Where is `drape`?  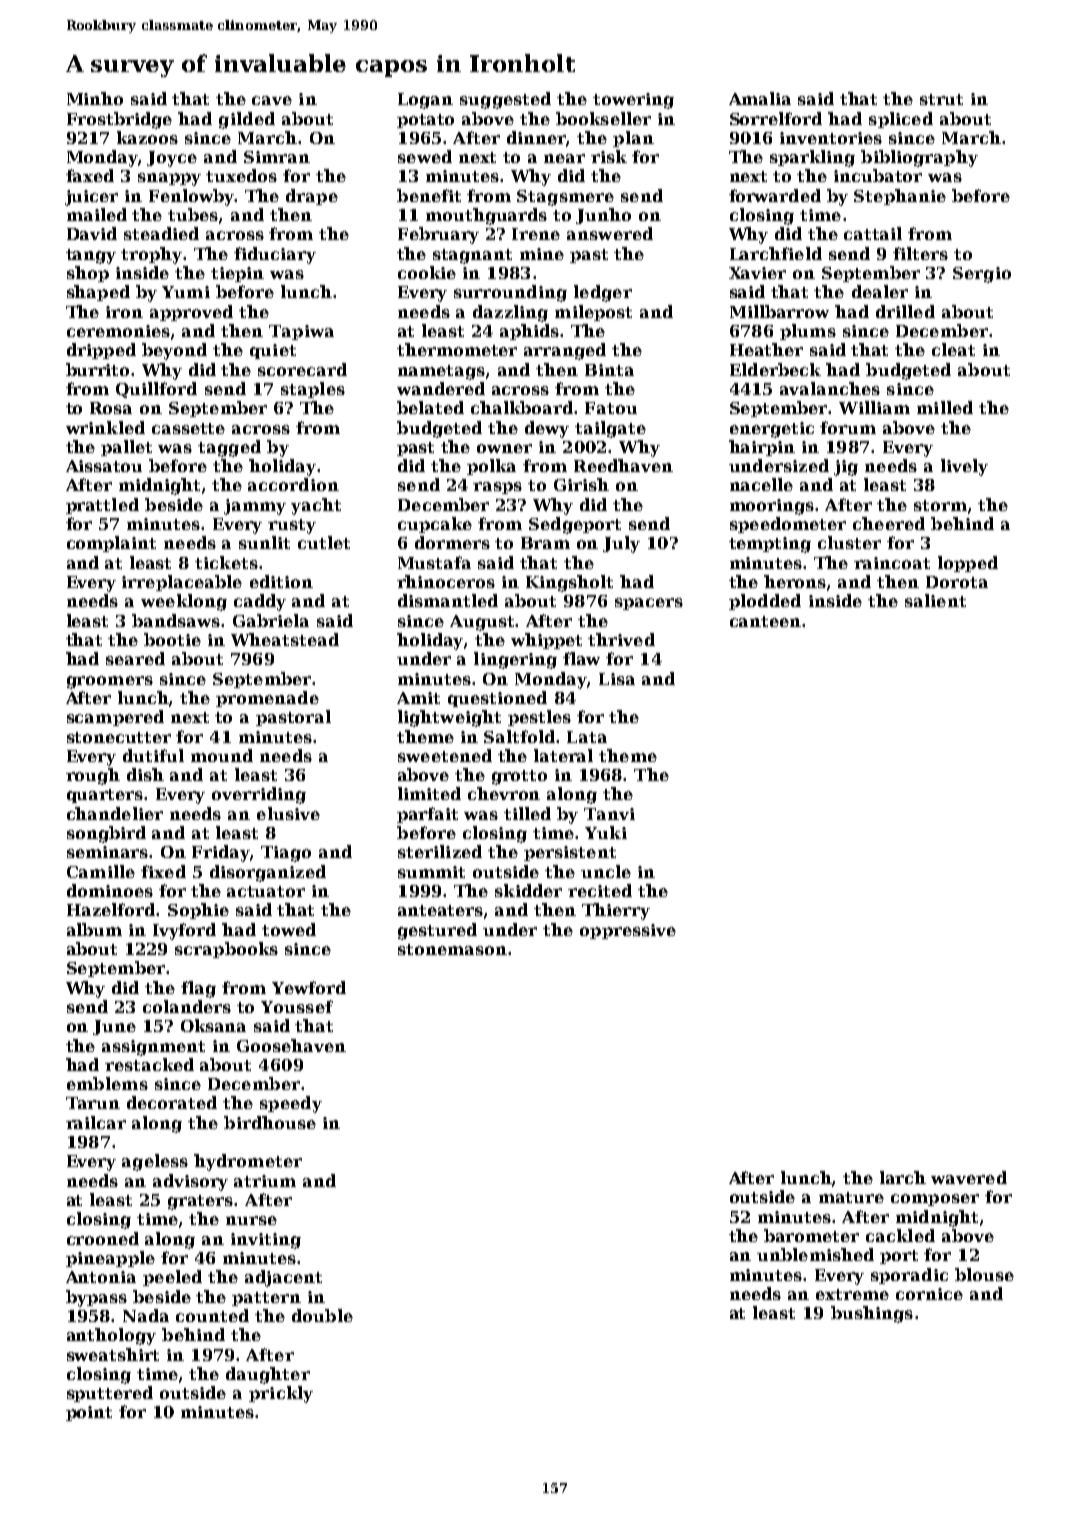
drape is located at coordinates (312, 197).
